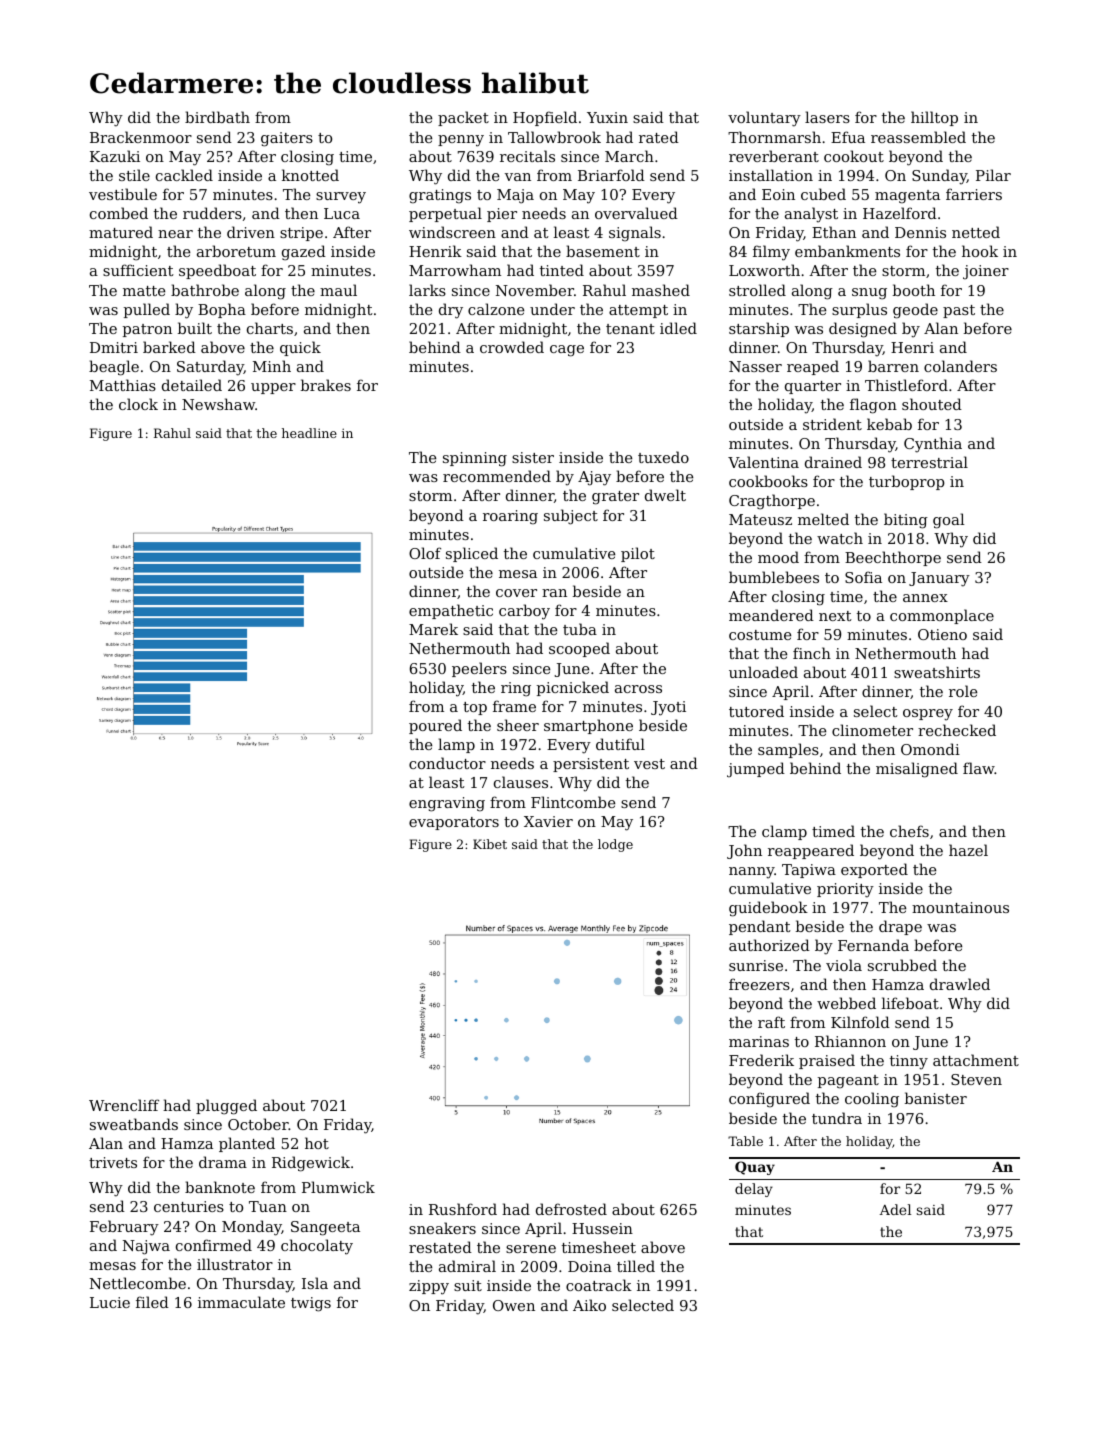  Describe the element at coordinates (433, 629) in the image. I see `Marek` at that location.
